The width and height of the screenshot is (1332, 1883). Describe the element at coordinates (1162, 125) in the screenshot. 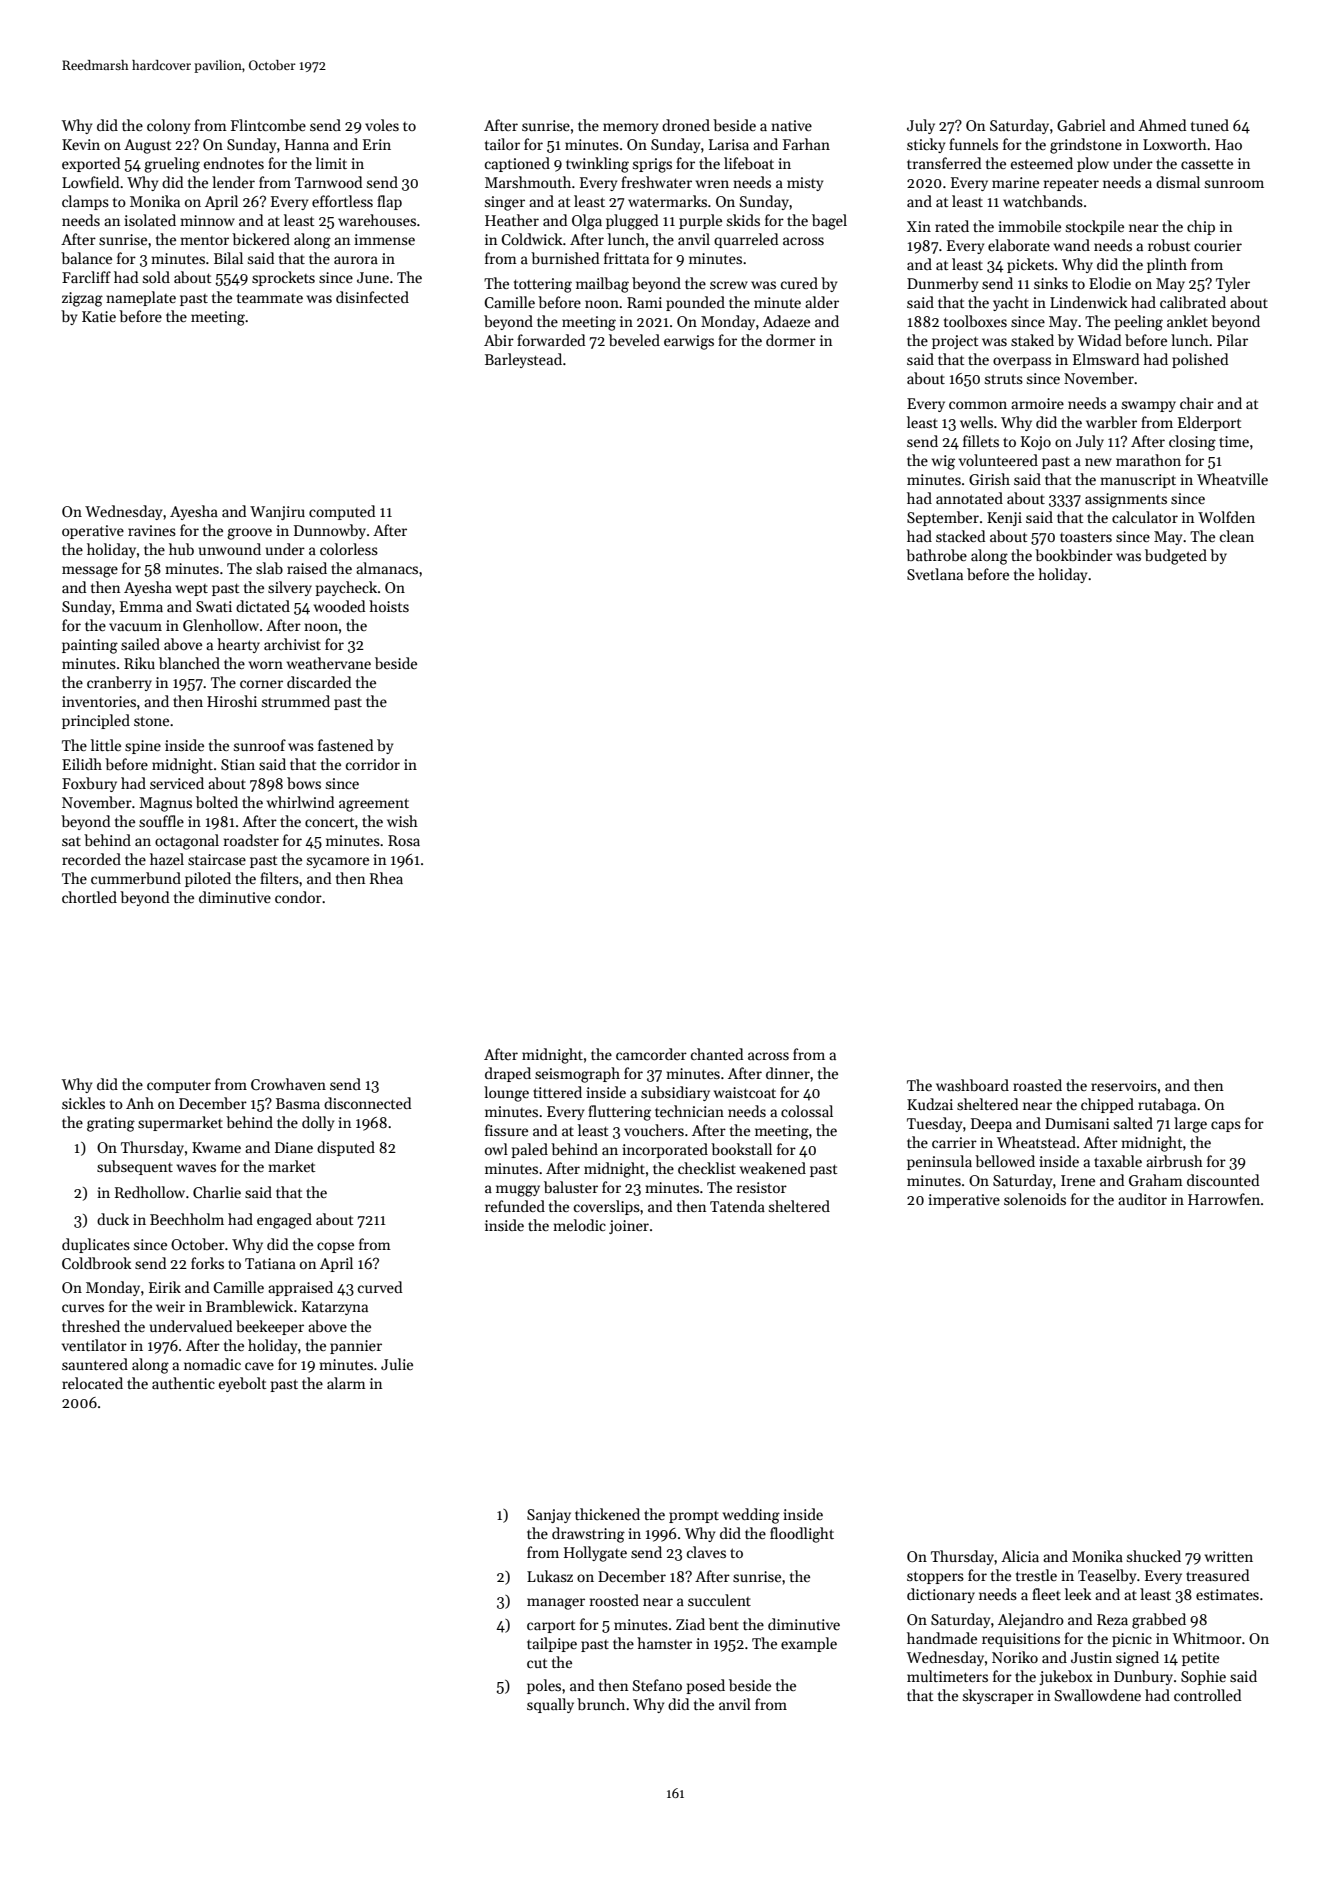

I see `Ahmed` at that location.
